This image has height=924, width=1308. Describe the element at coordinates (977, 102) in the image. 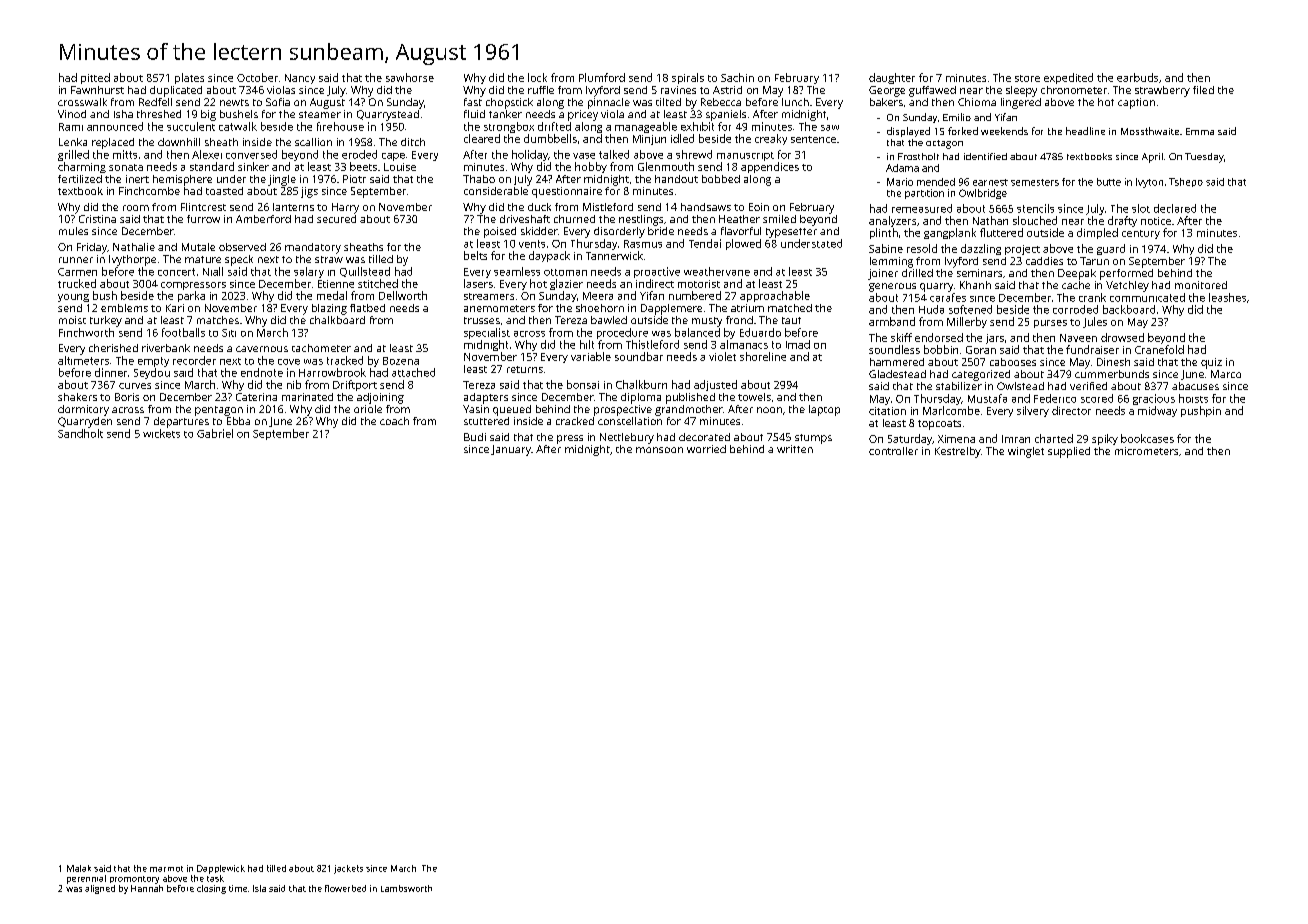

I see `Chioma` at that location.
